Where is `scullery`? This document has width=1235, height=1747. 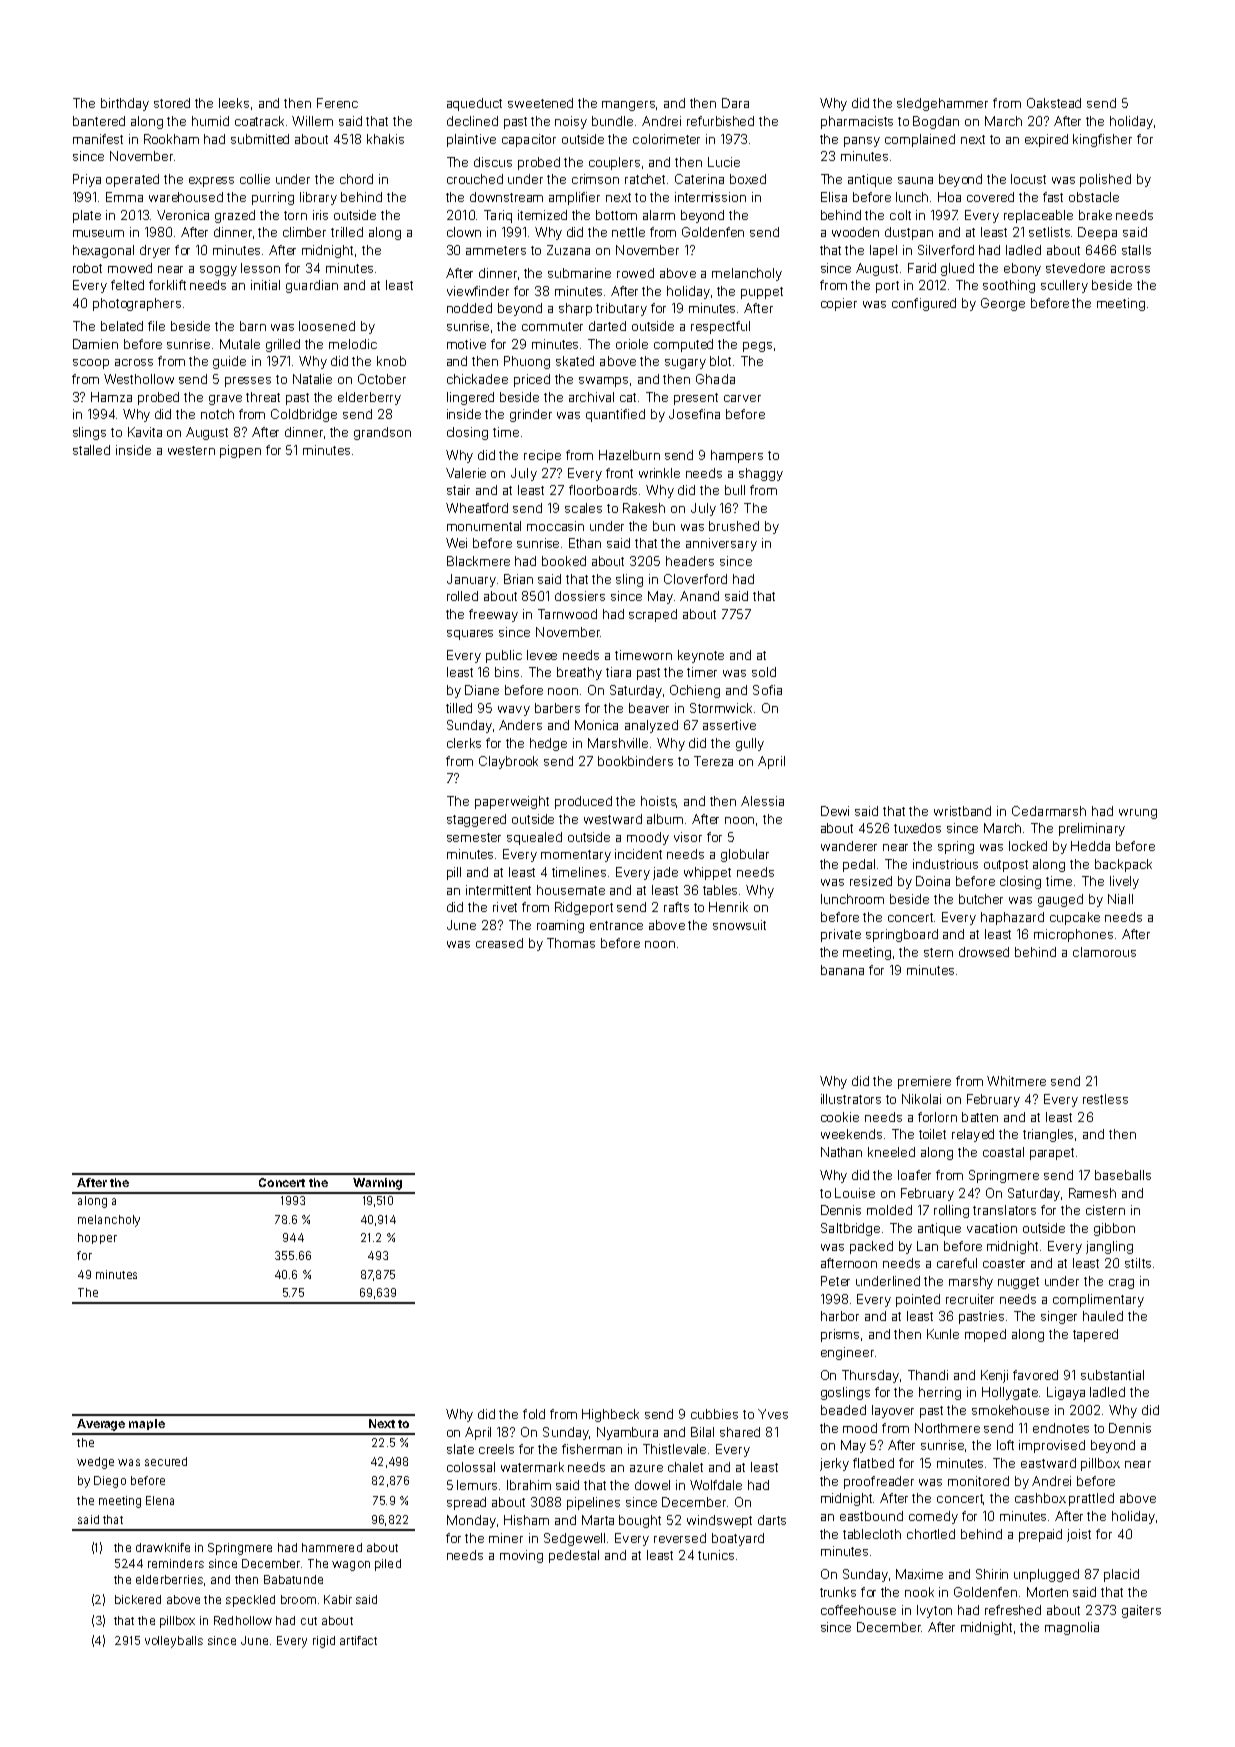
scullery is located at coordinates (1064, 286).
